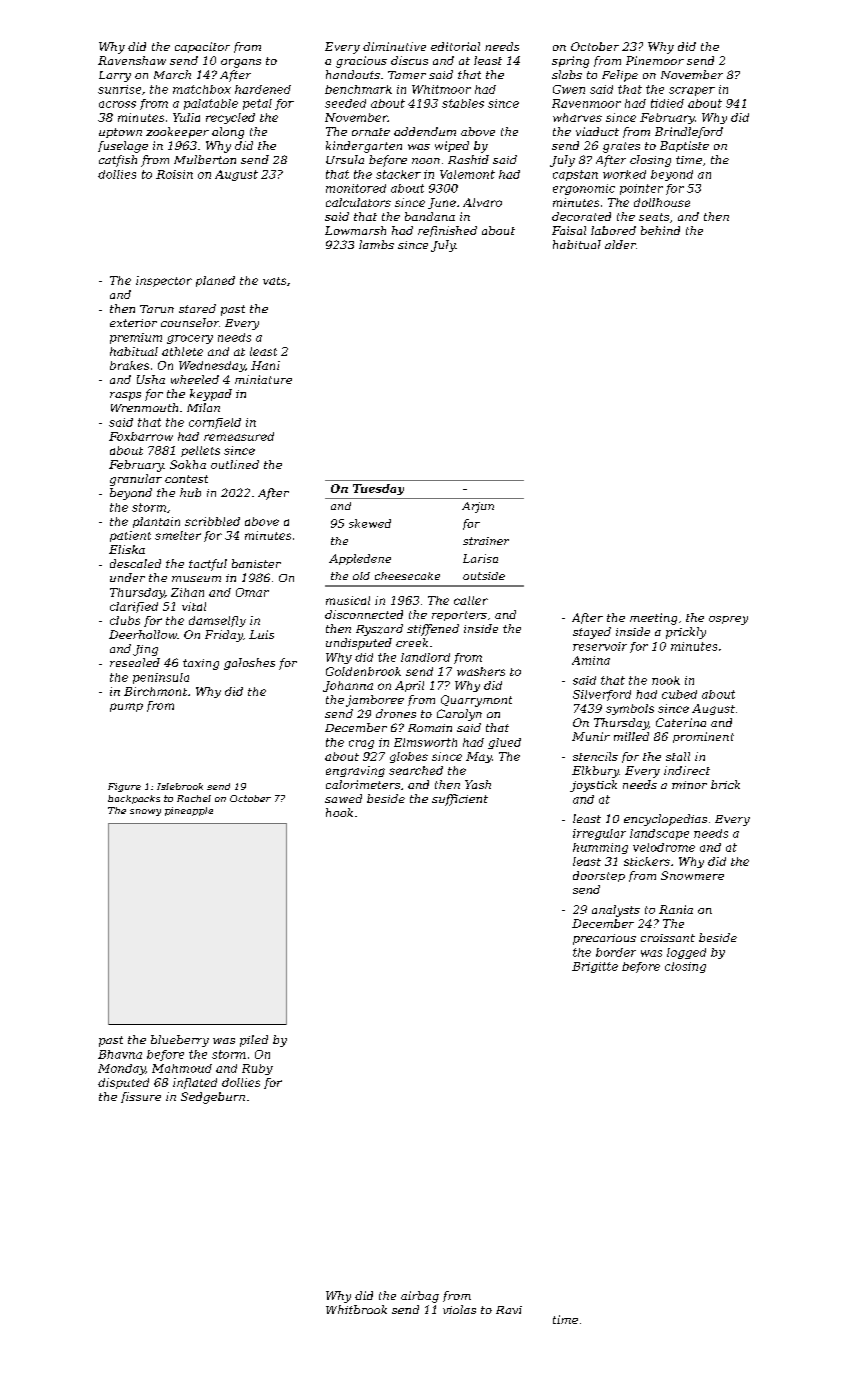  I want to click on Appledene, so click(360, 559).
